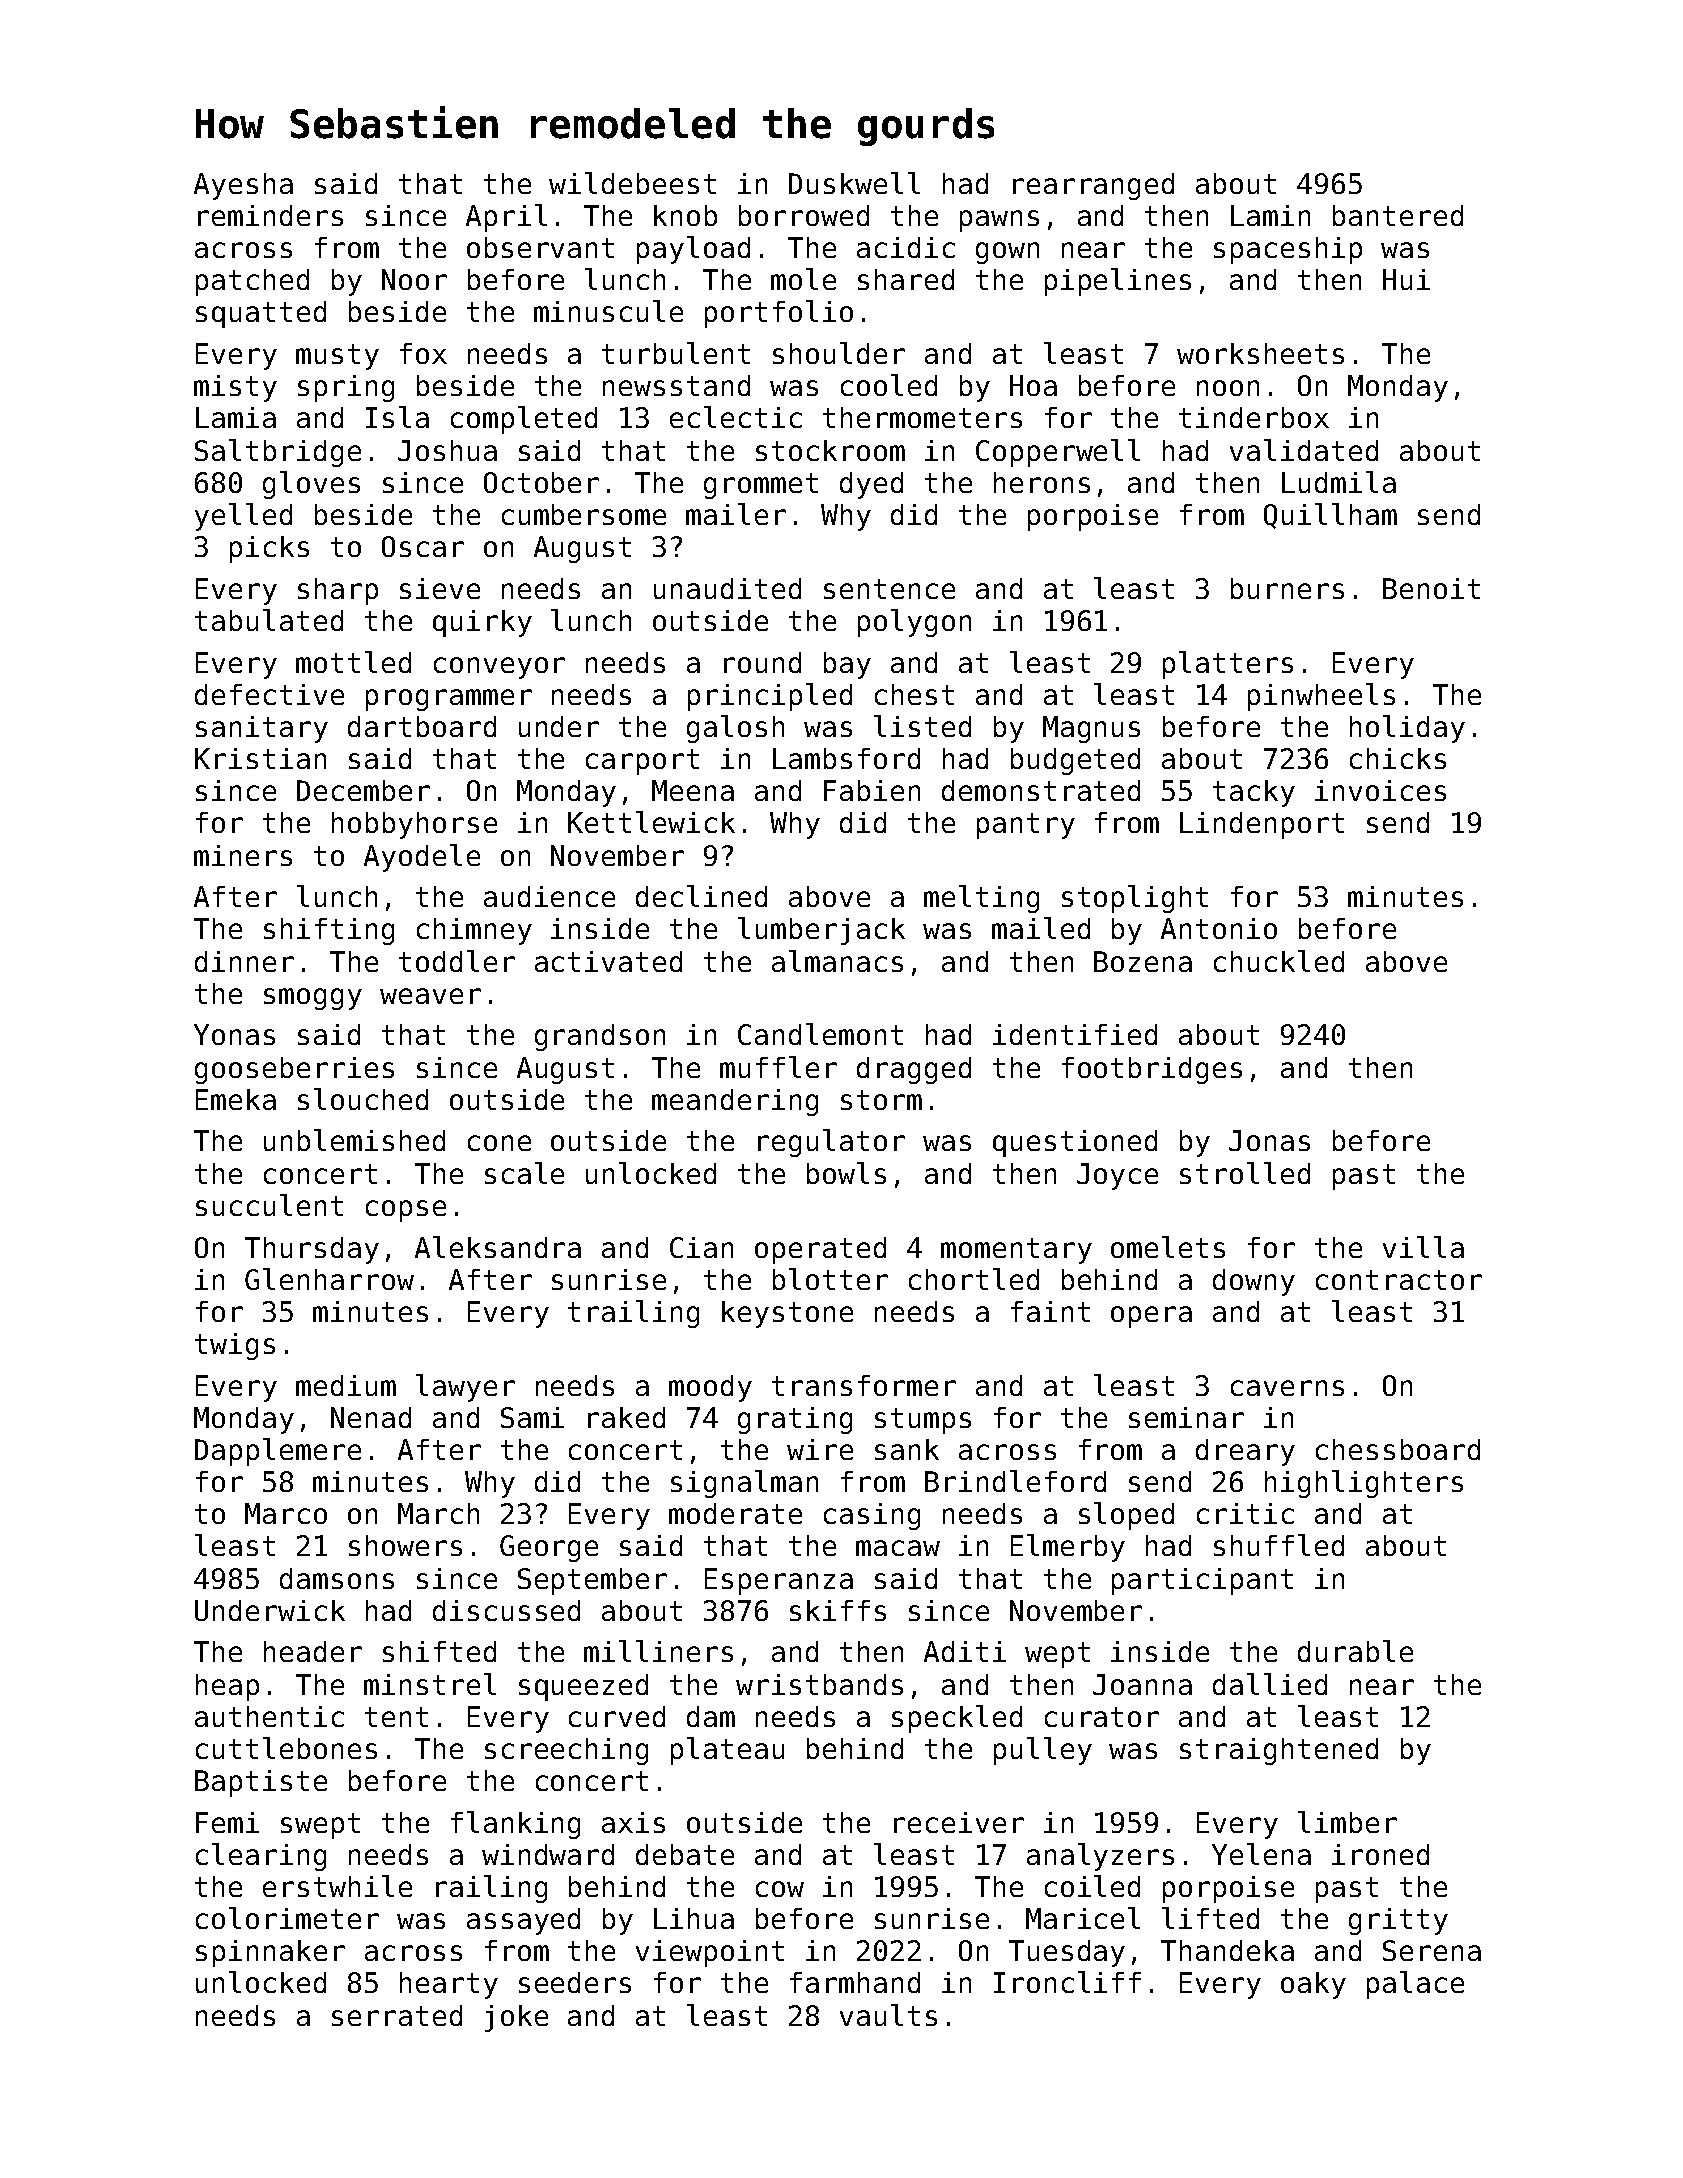 Image resolution: width=1683 pixels, height=2178 pixels. What do you see at coordinates (516, 2018) in the screenshot?
I see `joke` at bounding box center [516, 2018].
